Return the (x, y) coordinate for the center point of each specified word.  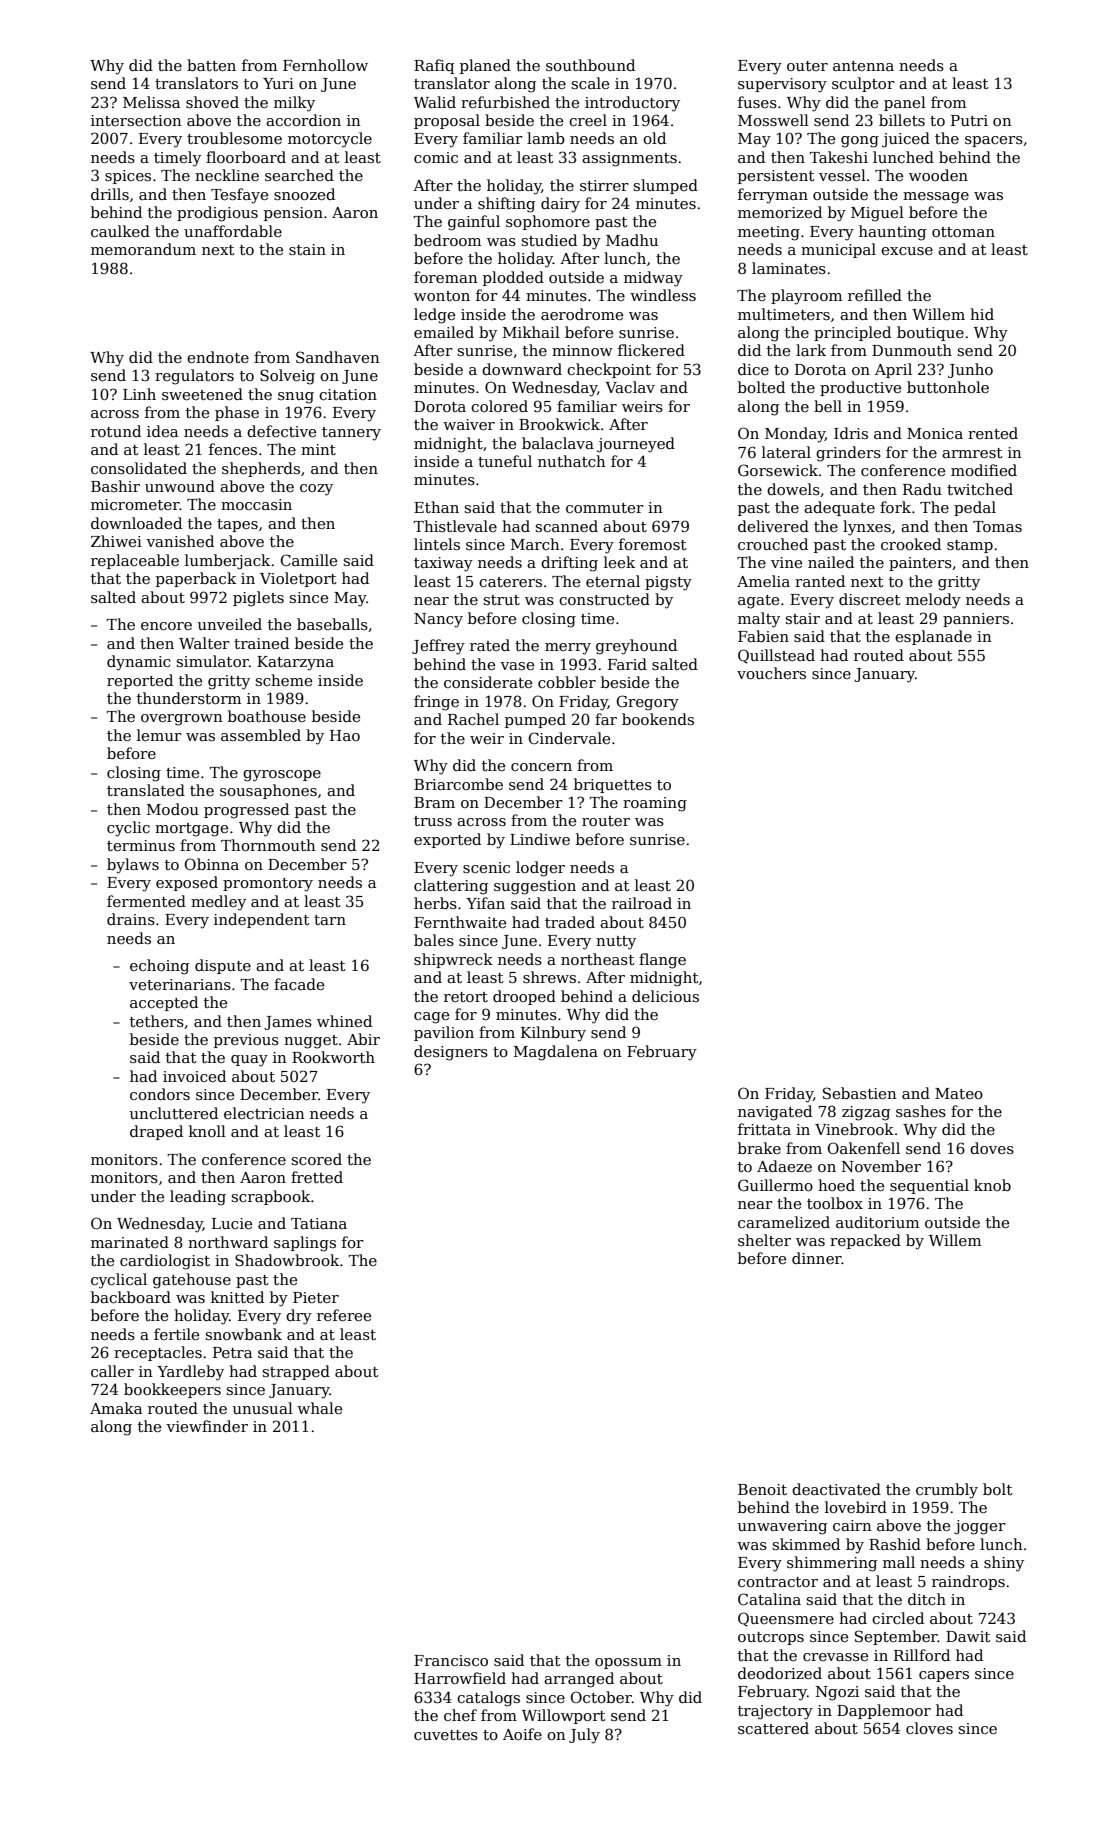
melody (933, 601)
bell (828, 406)
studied (549, 240)
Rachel (473, 719)
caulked (120, 231)
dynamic (139, 663)
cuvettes (446, 1735)
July (584, 1736)
